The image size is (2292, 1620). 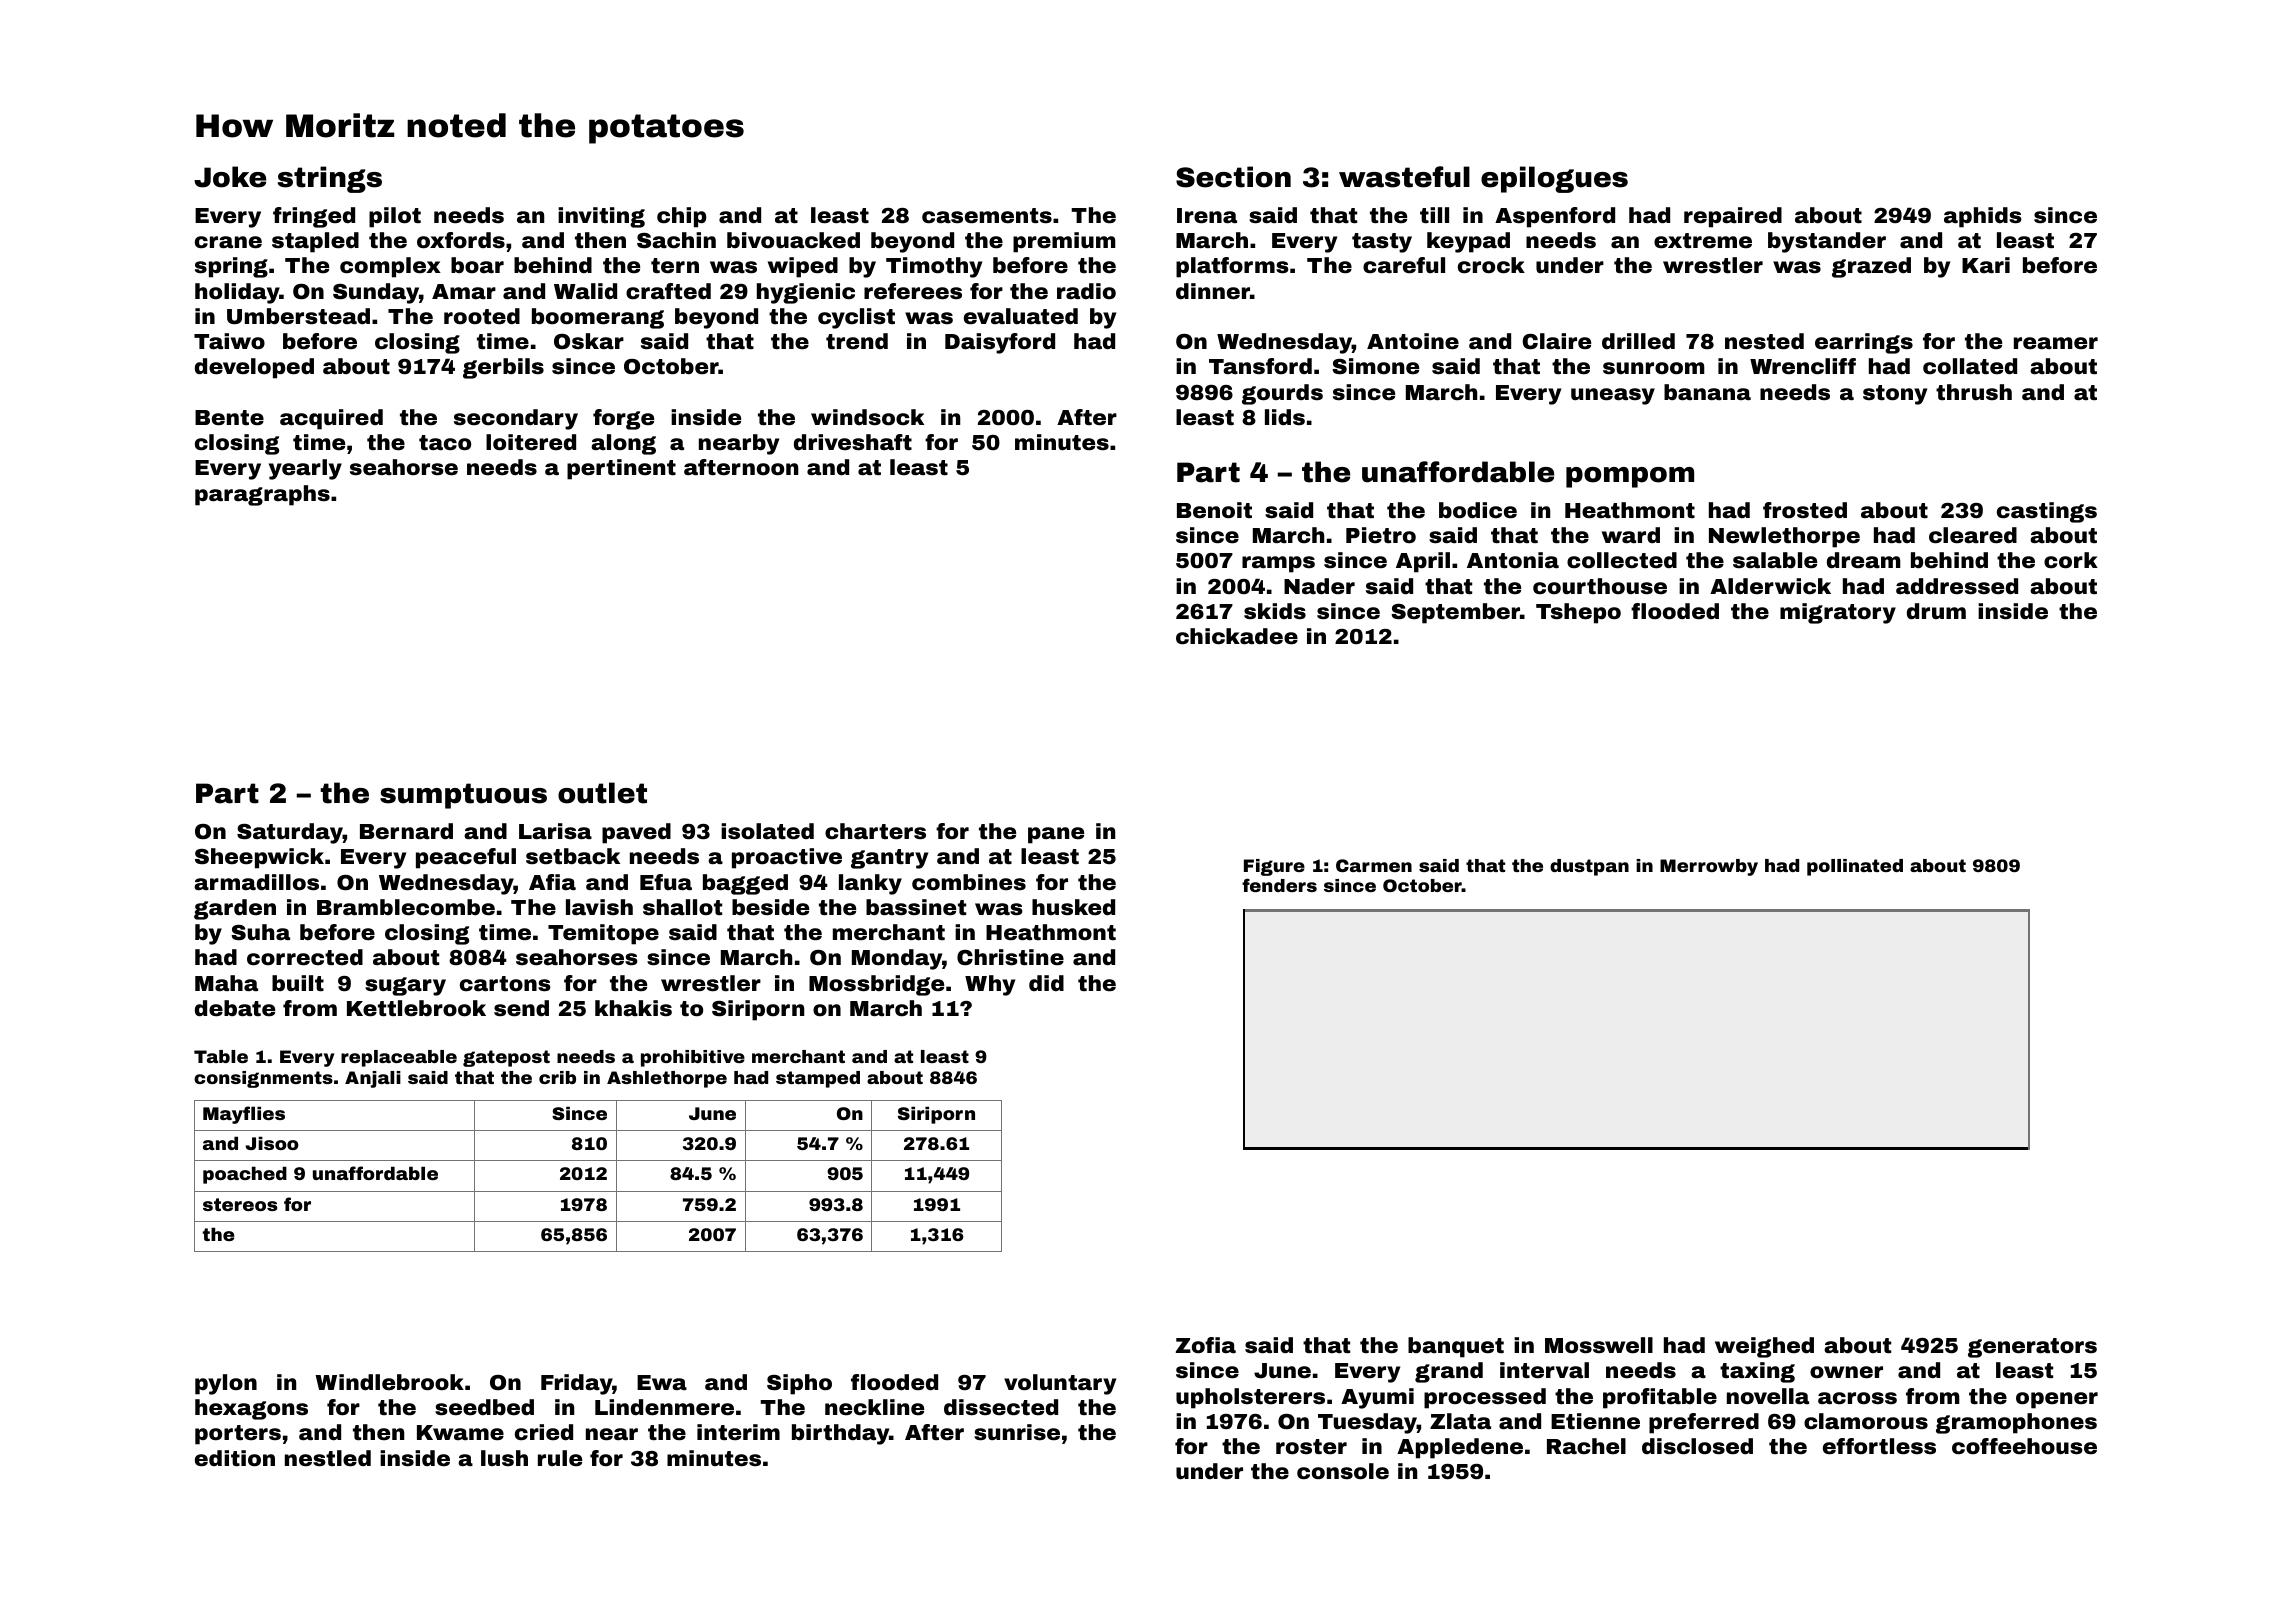 What do you see at coordinates (1237, 636) in the image?
I see `chickadee` at bounding box center [1237, 636].
